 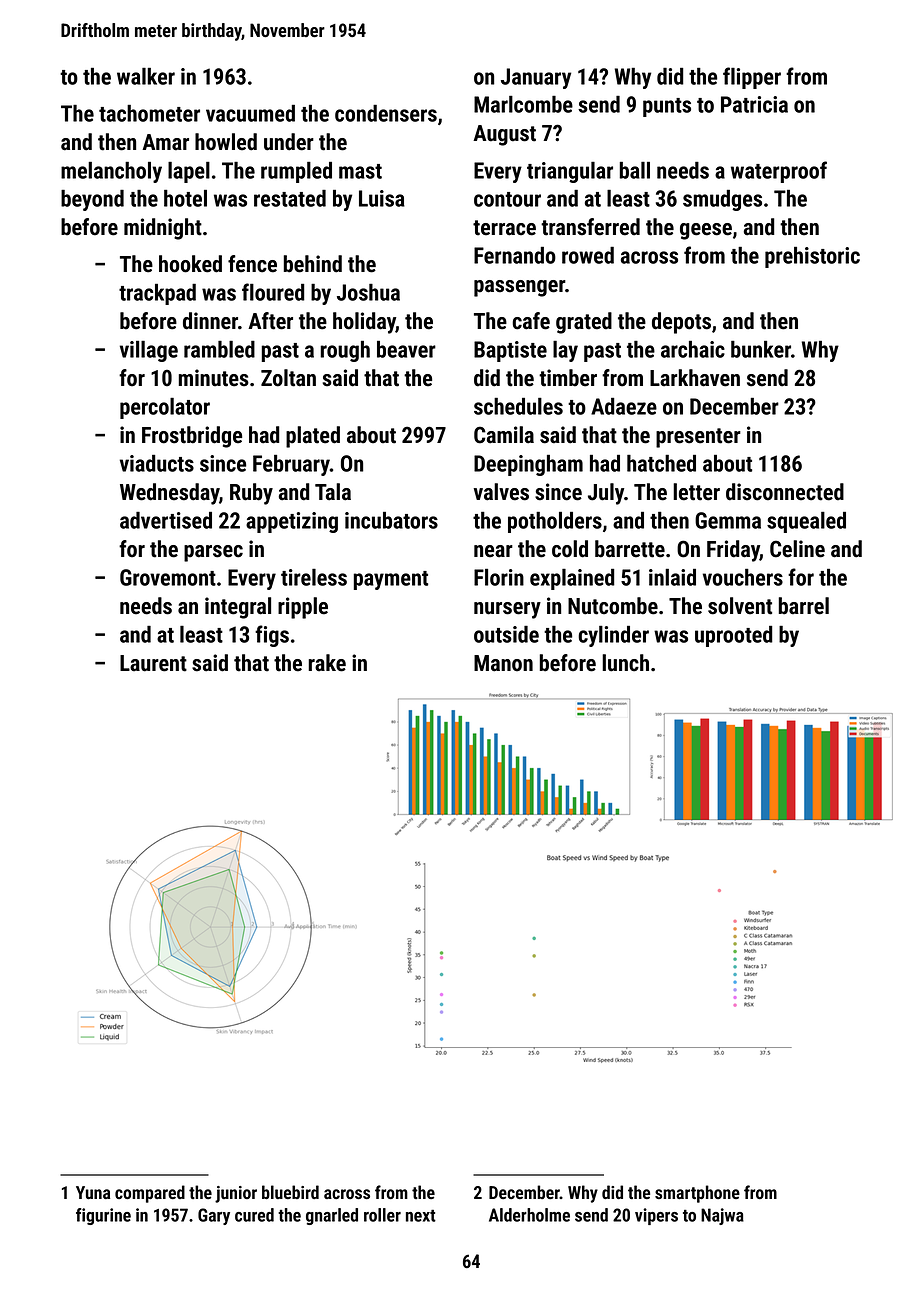 I want to click on compared, so click(x=150, y=1194).
